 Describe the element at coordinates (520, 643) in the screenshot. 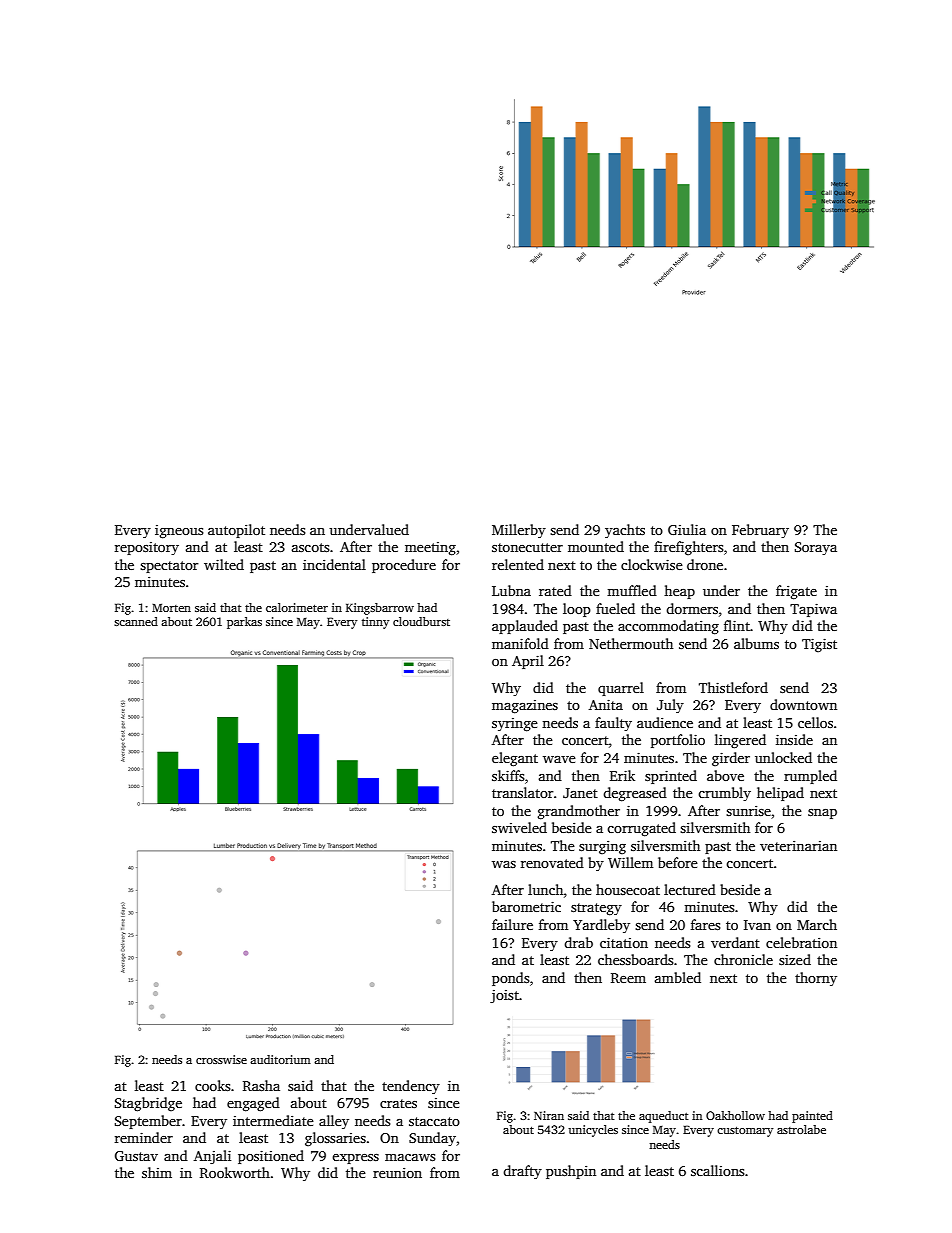

I see `manifold` at that location.
